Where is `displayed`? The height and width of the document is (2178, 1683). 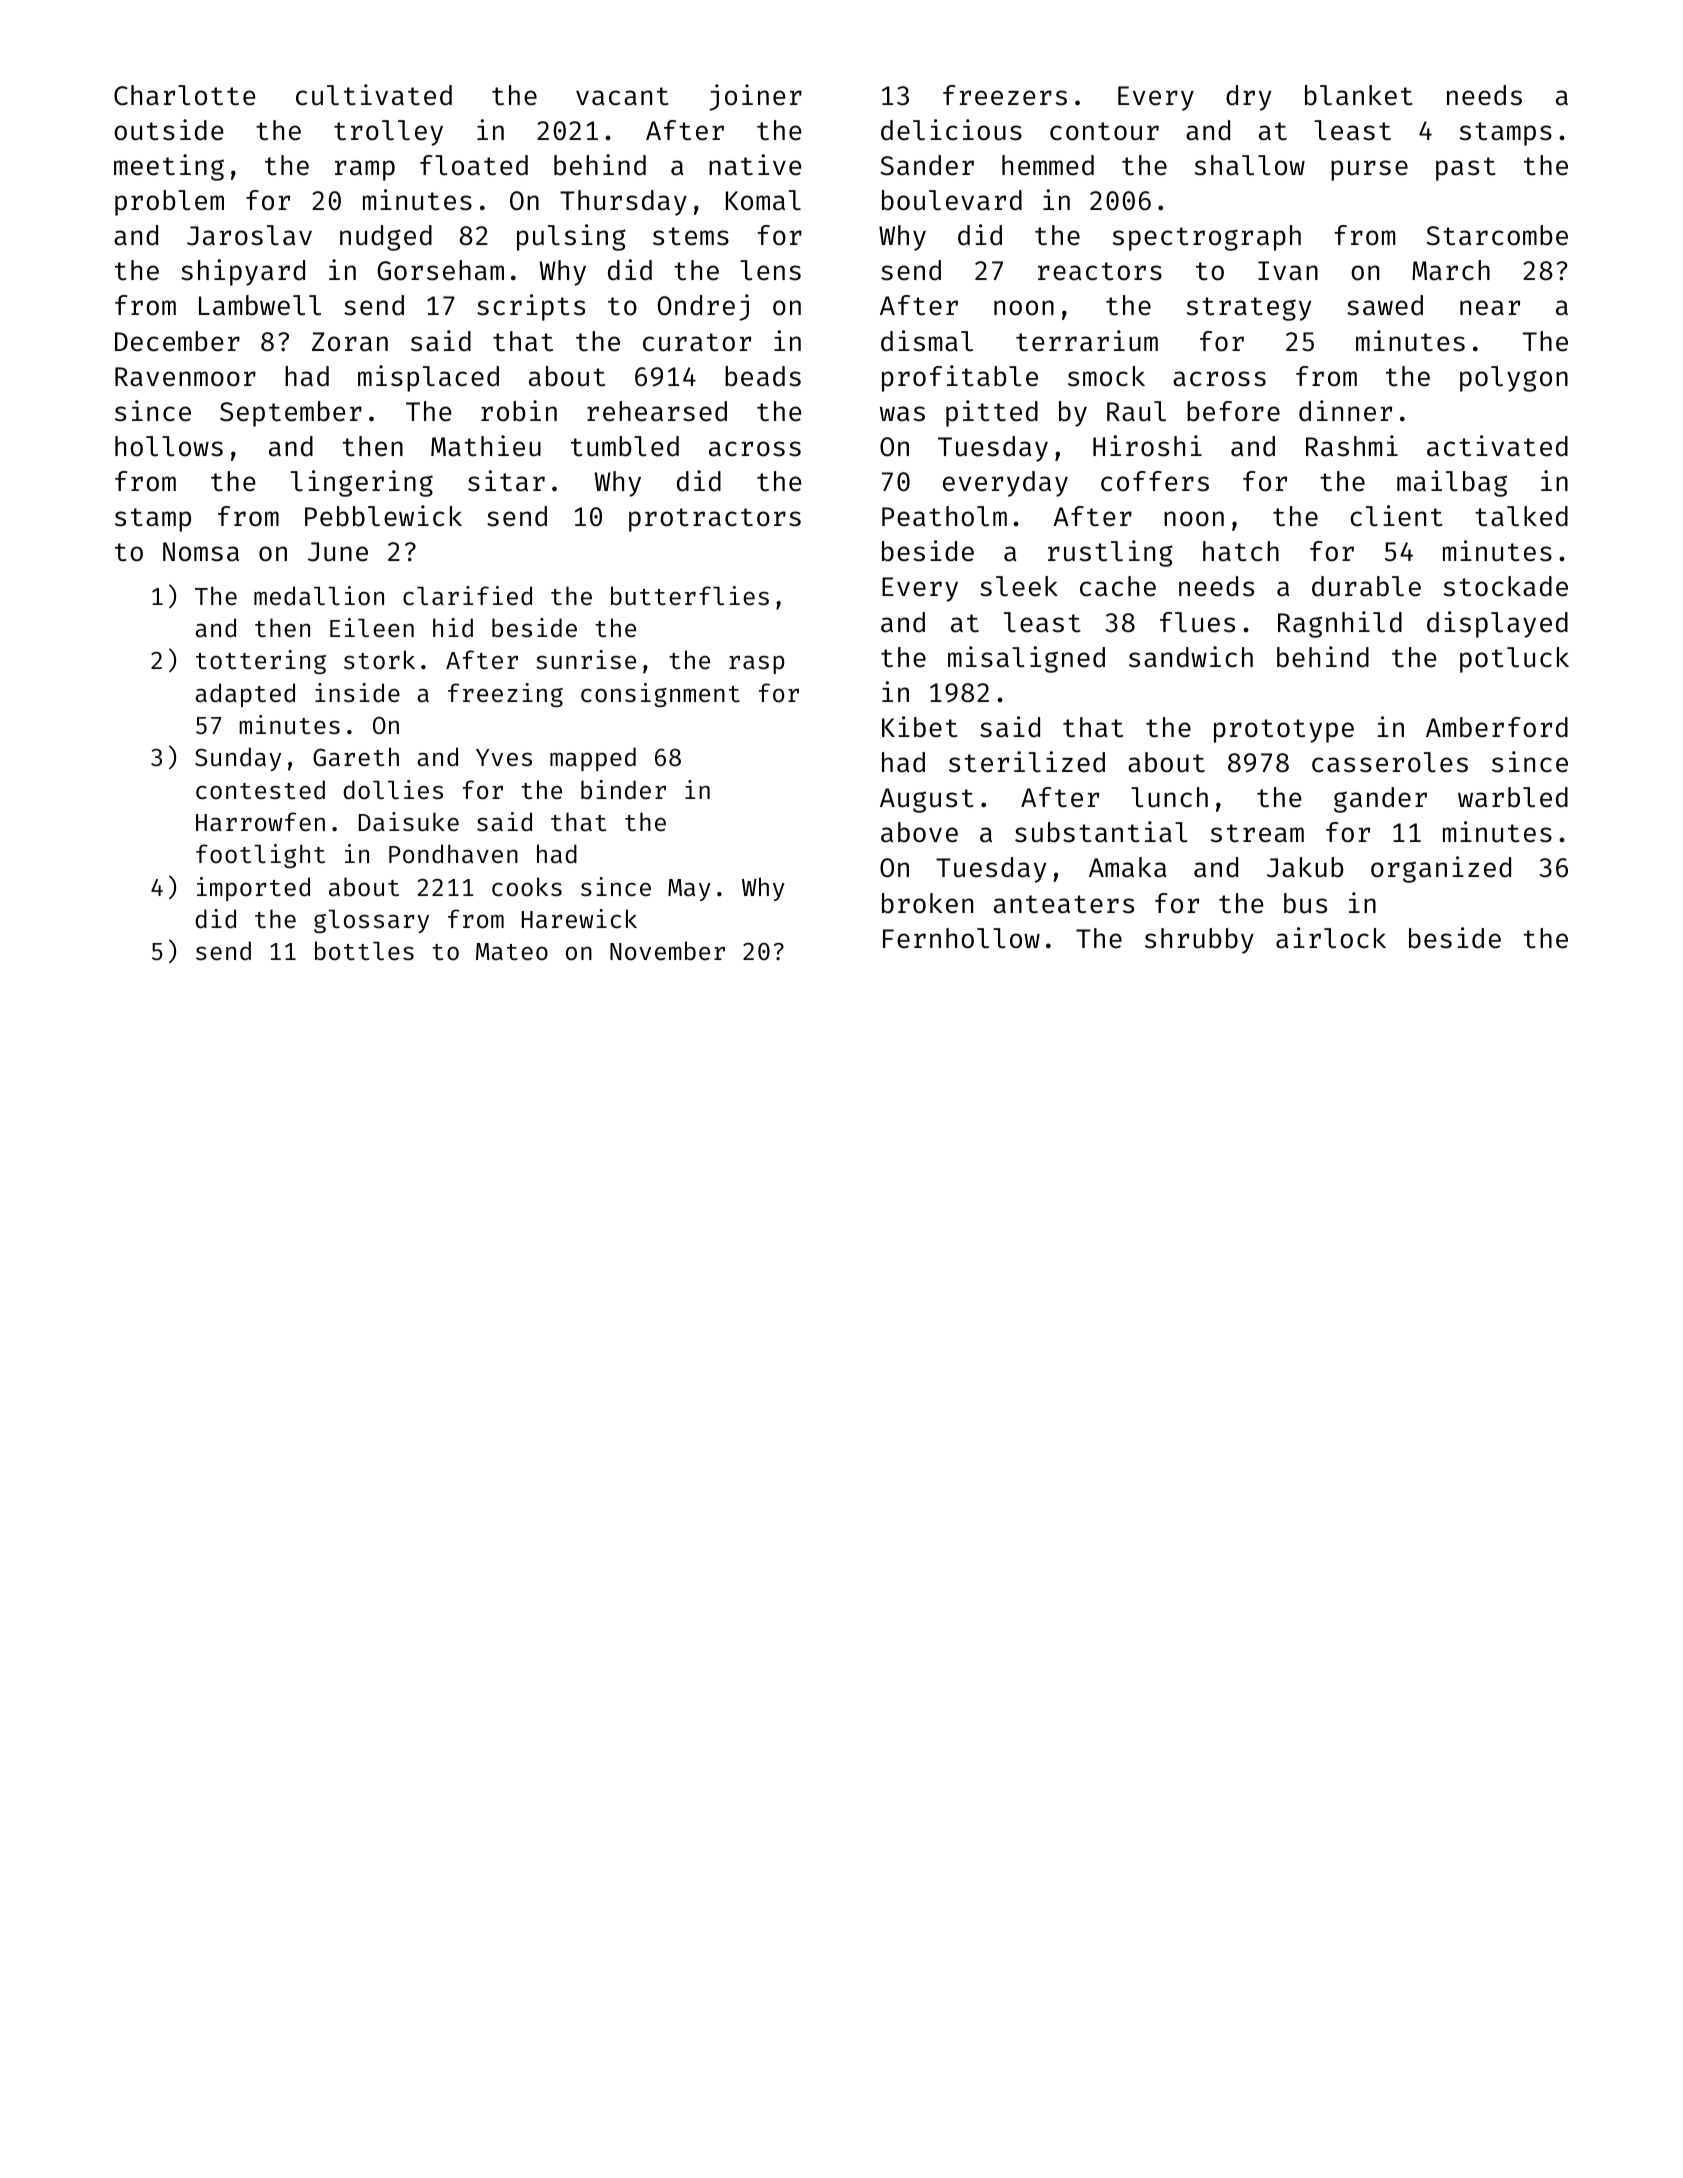
displayed is located at coordinates (1497, 624).
